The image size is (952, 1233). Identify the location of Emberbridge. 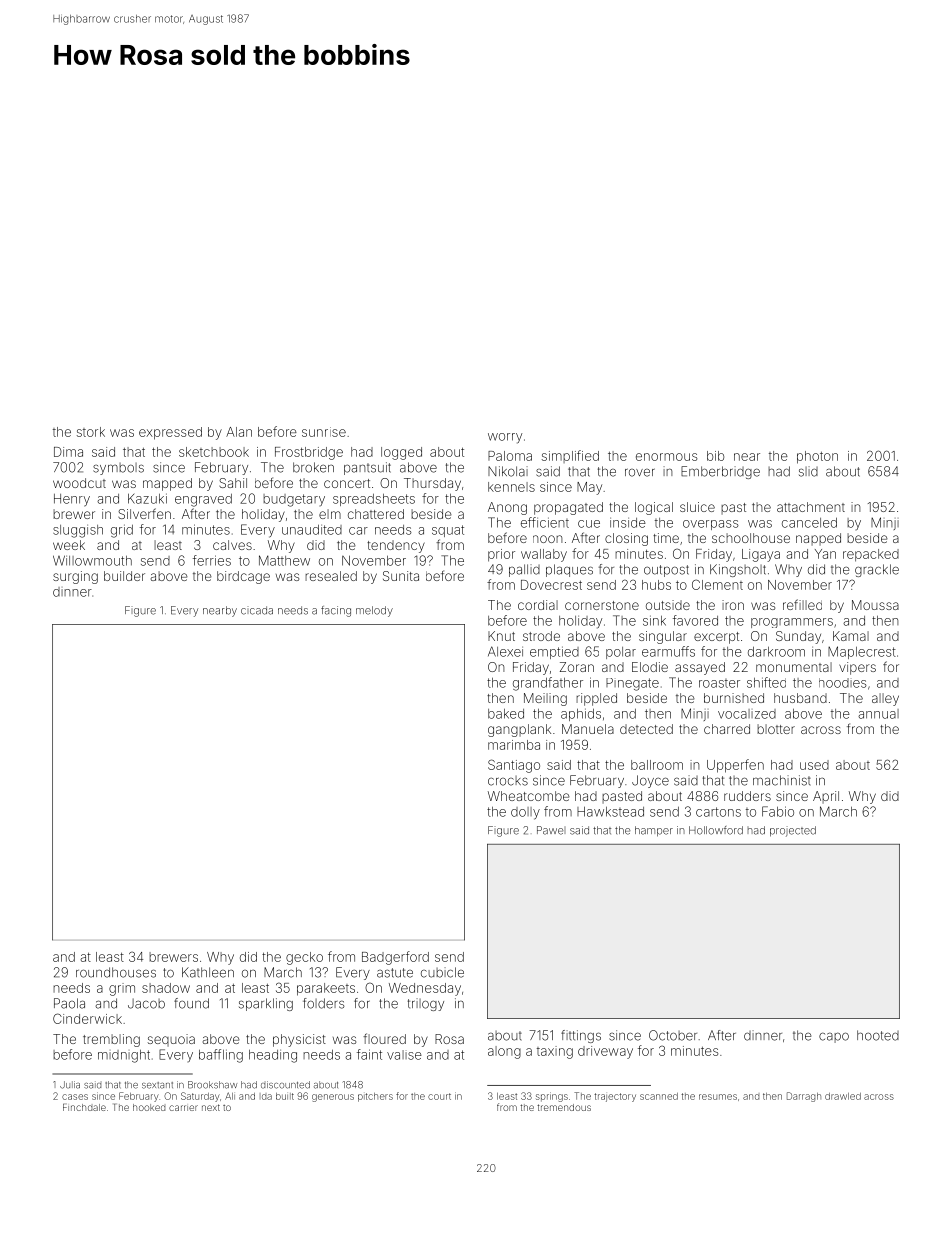
(720, 472).
